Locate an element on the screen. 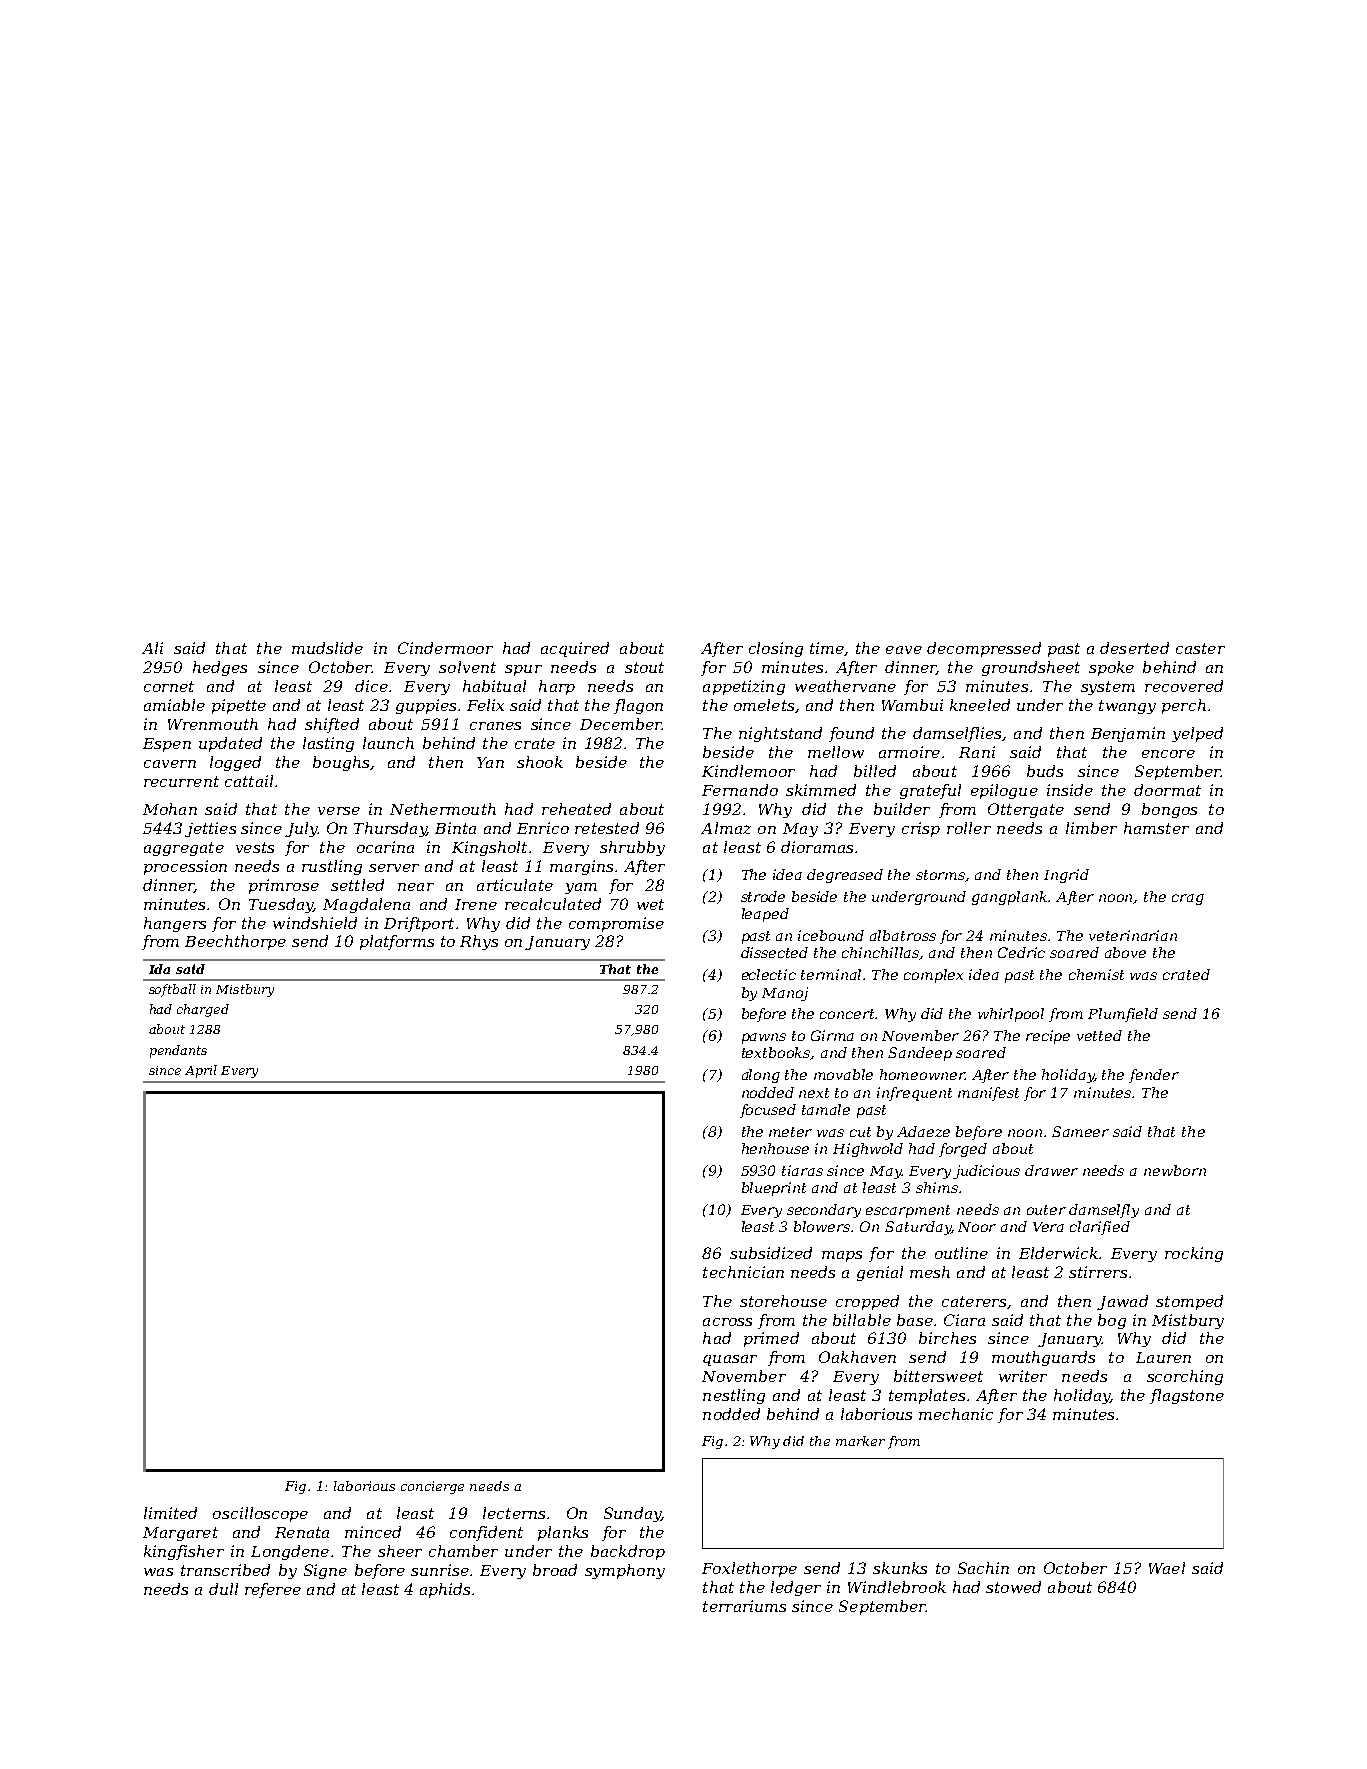 The height and width of the screenshot is (1769, 1367). newborn is located at coordinates (1175, 1170).
